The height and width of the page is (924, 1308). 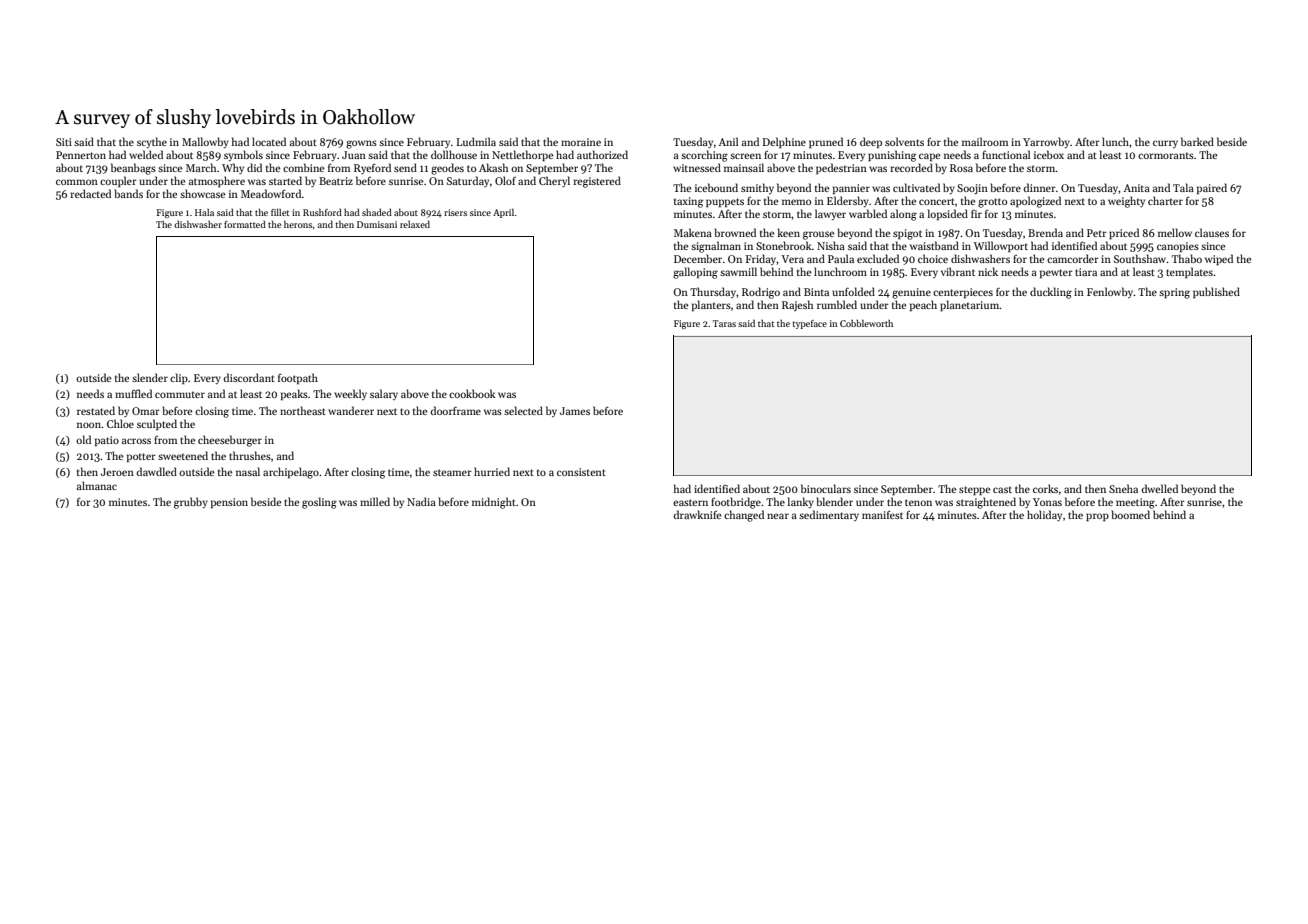 What do you see at coordinates (1035, 202) in the page?
I see `apologized` at bounding box center [1035, 202].
